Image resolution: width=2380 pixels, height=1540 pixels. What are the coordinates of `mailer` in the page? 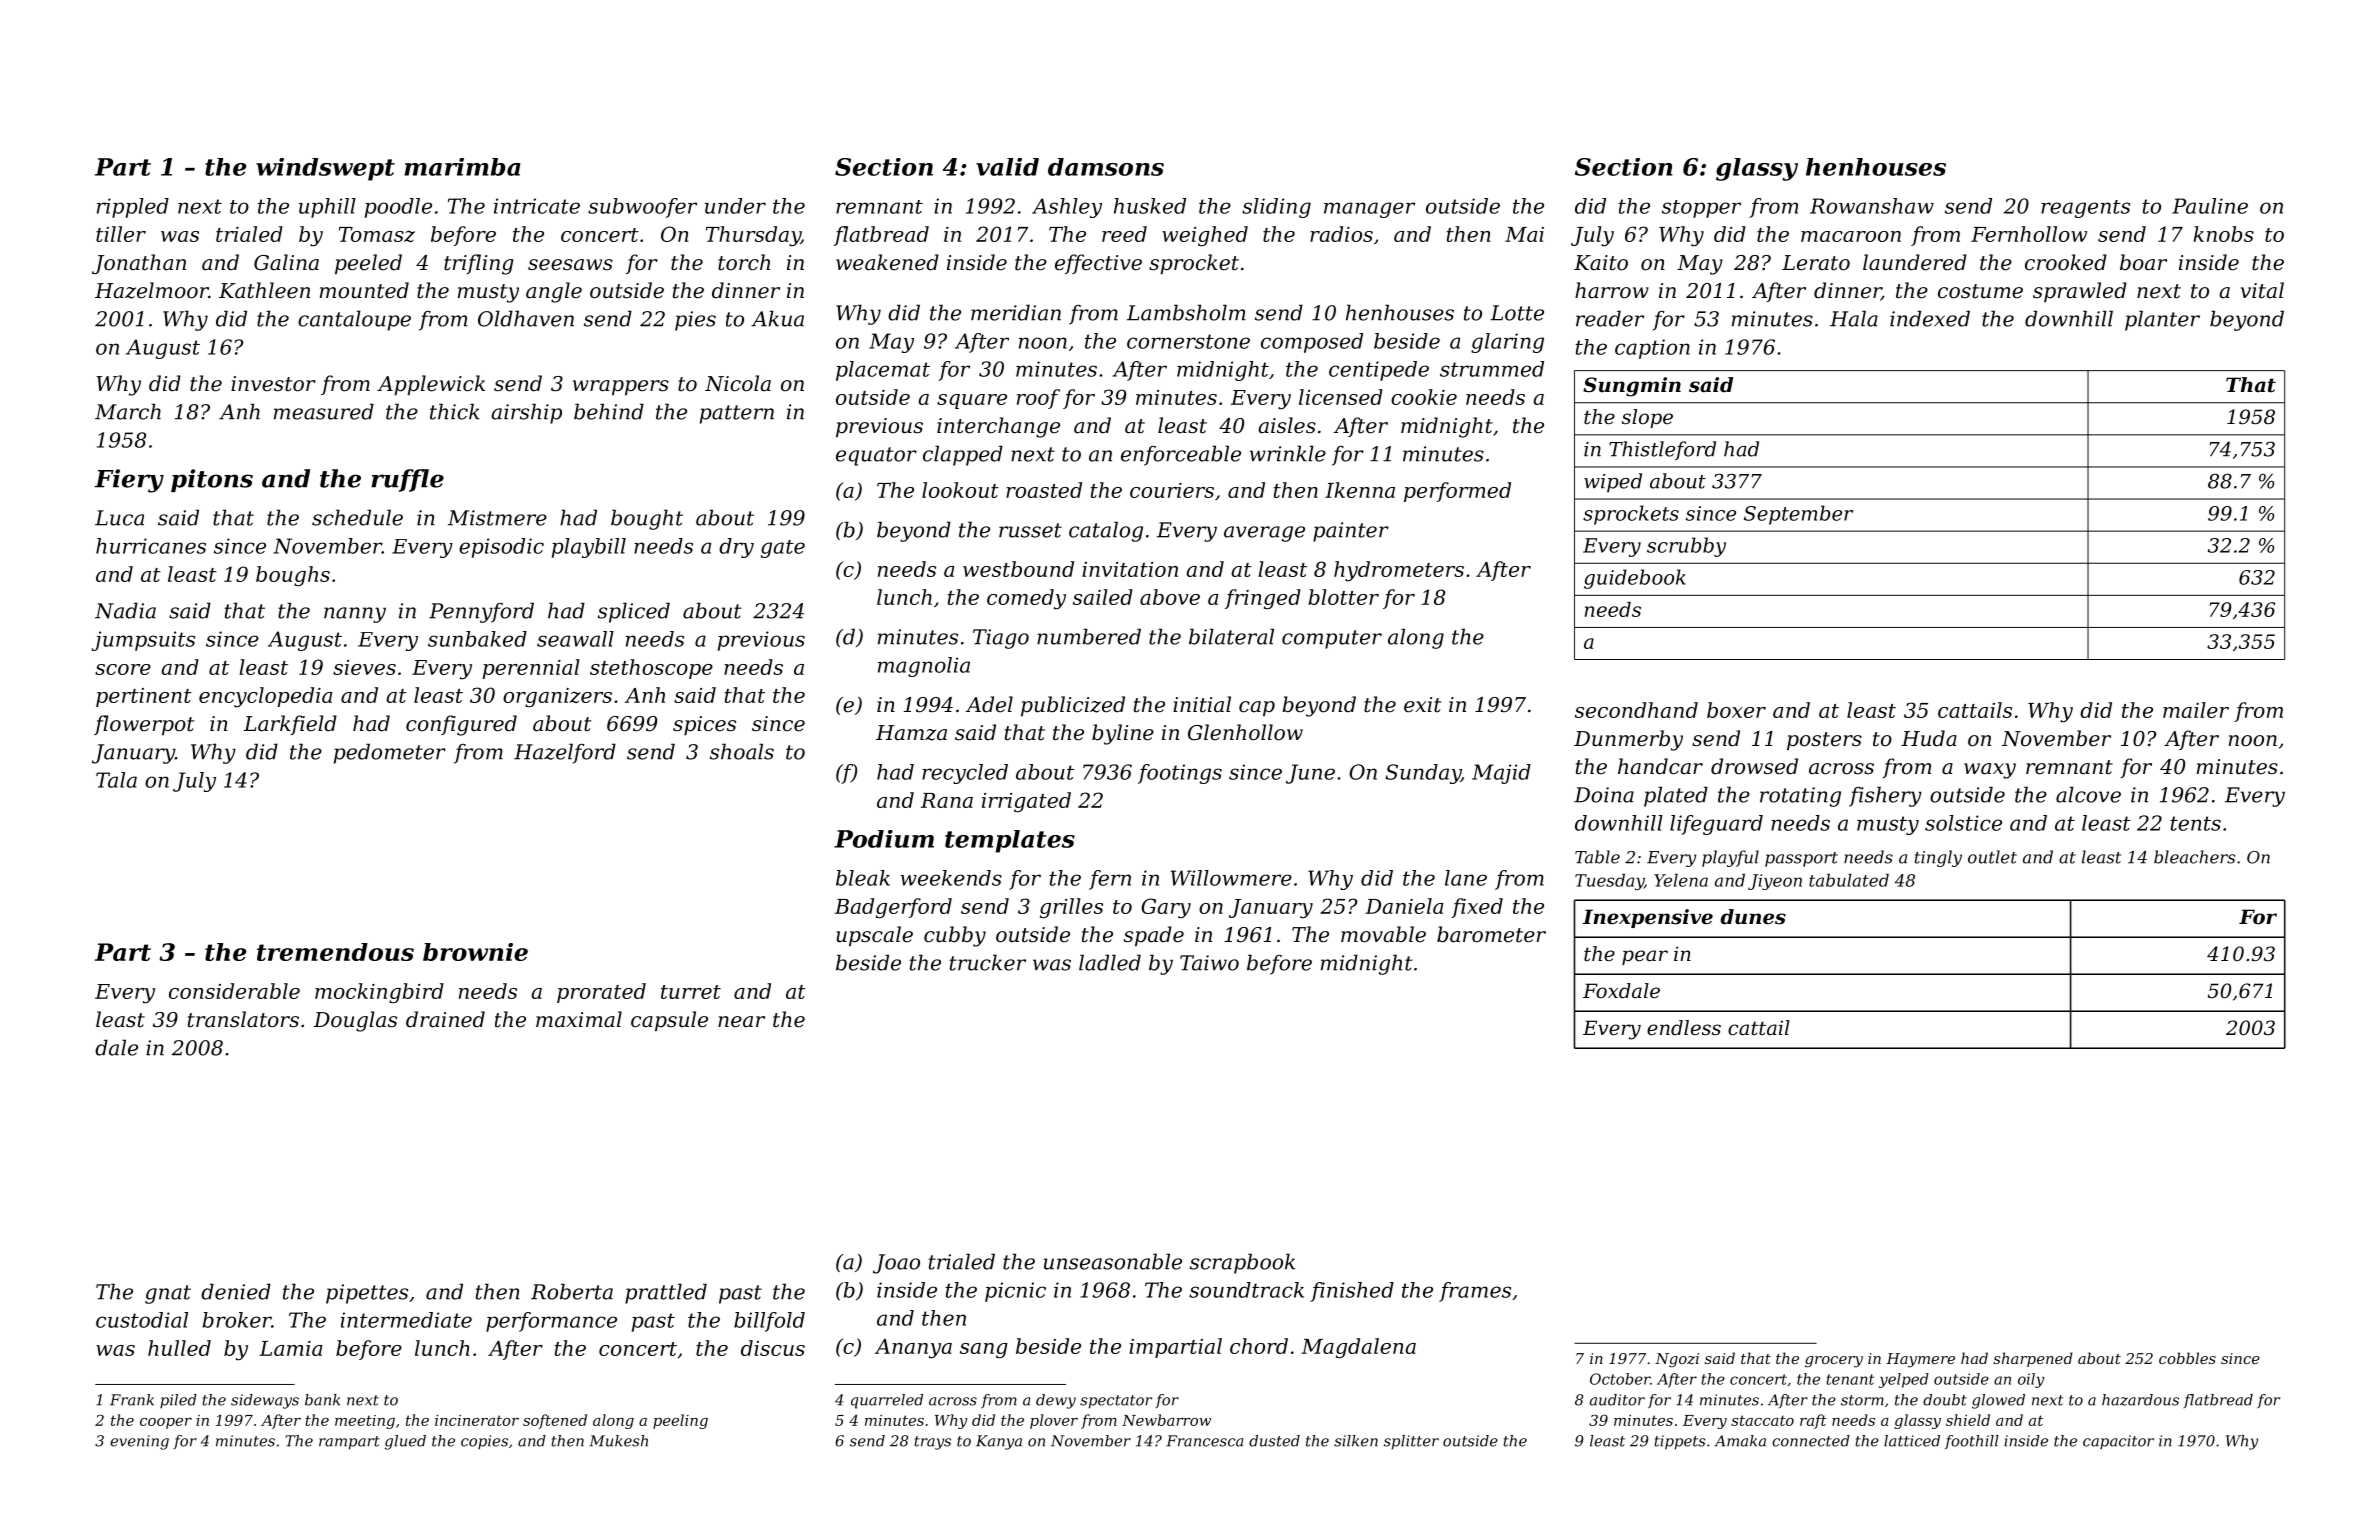 It's located at (2196, 710).
